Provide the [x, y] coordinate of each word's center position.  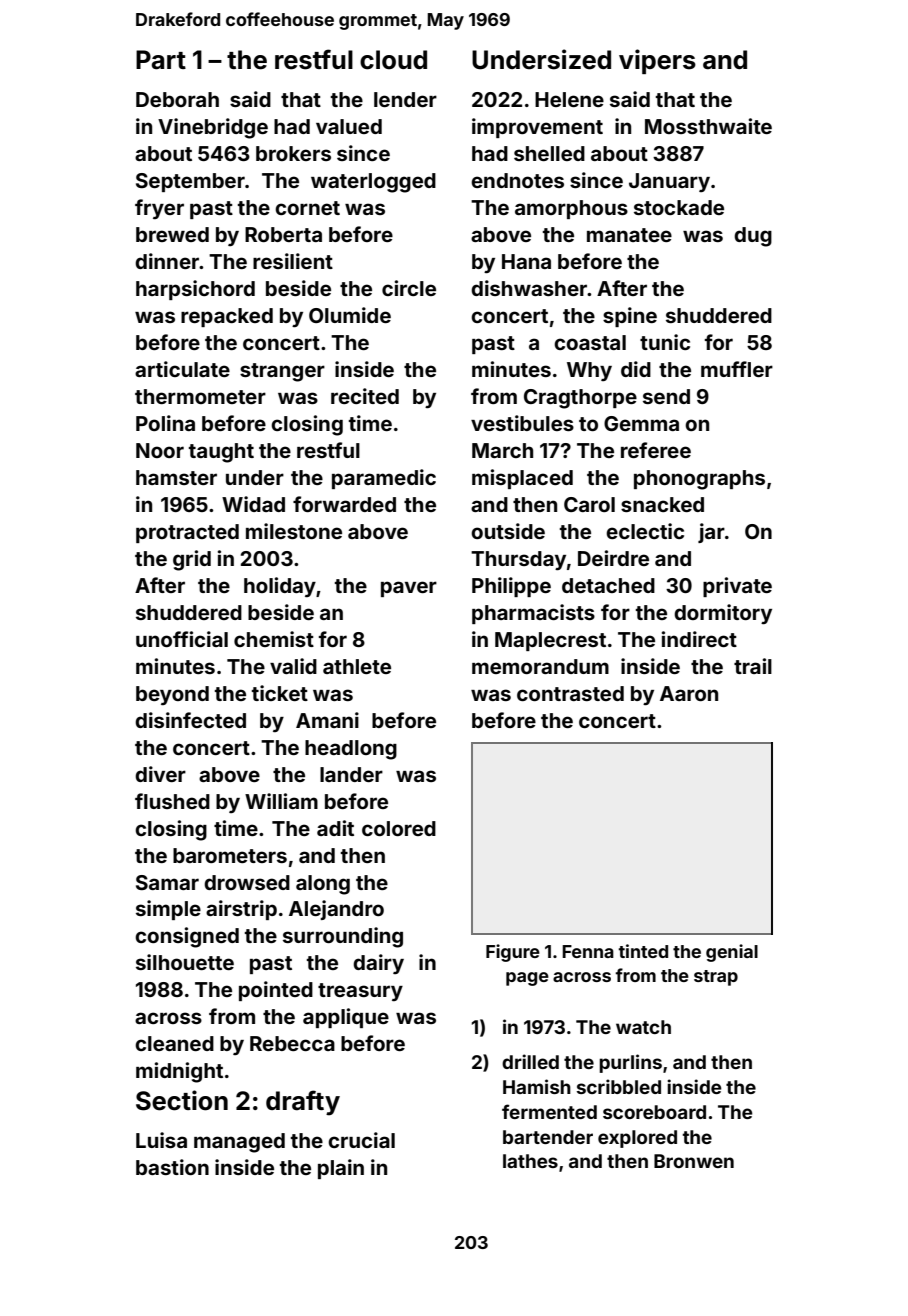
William [281, 801]
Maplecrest [550, 641]
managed [239, 1143]
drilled [530, 1061]
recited [365, 396]
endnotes [517, 180]
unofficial [182, 639]
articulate [182, 369]
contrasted [570, 693]
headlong [351, 750]
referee [656, 450]
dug [753, 237]
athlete [357, 666]
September [190, 182]
